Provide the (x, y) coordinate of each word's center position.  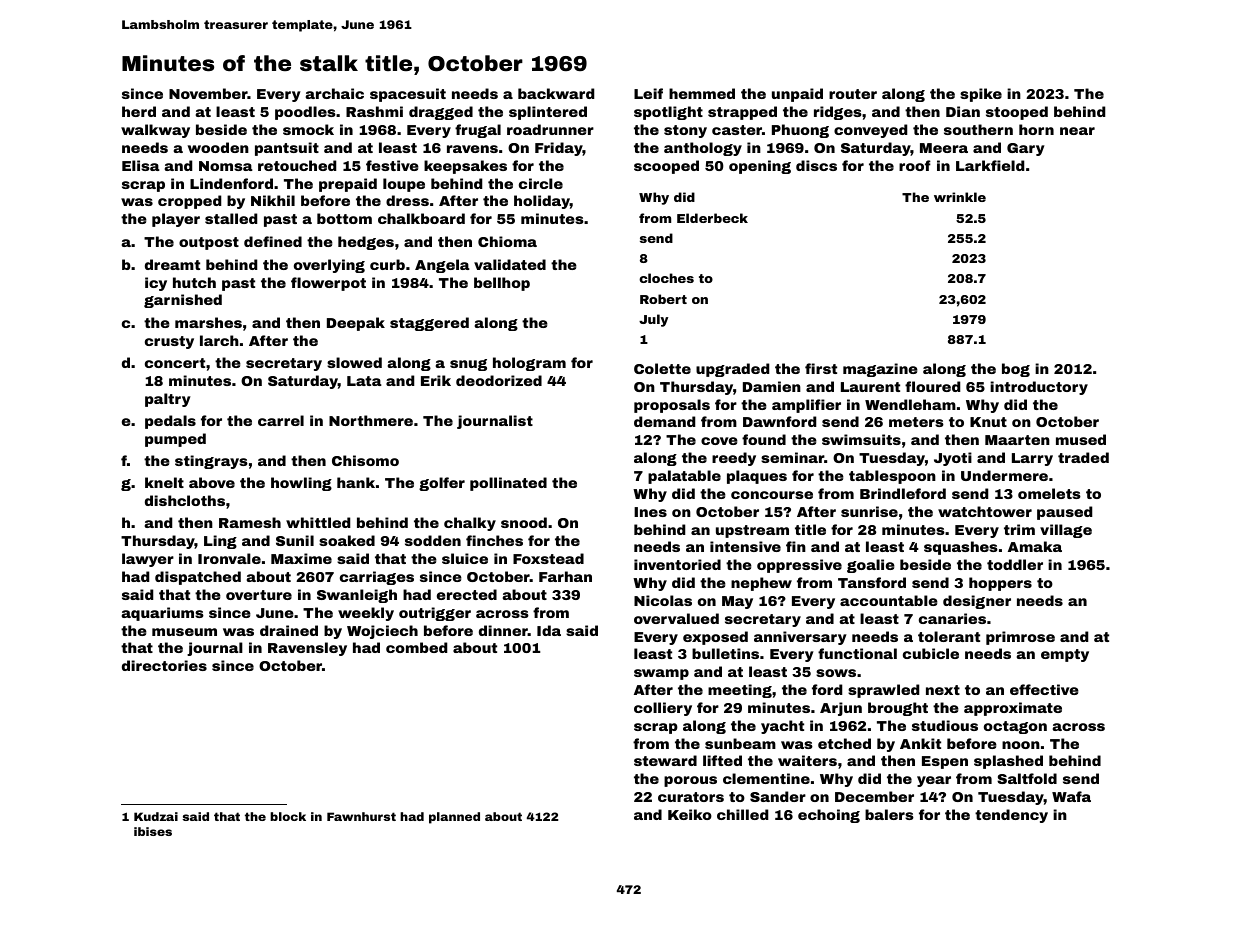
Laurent (870, 387)
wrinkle (960, 197)
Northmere (371, 420)
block (288, 816)
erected (467, 594)
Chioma (507, 241)
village (1066, 531)
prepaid (348, 185)
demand (664, 421)
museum (184, 632)
